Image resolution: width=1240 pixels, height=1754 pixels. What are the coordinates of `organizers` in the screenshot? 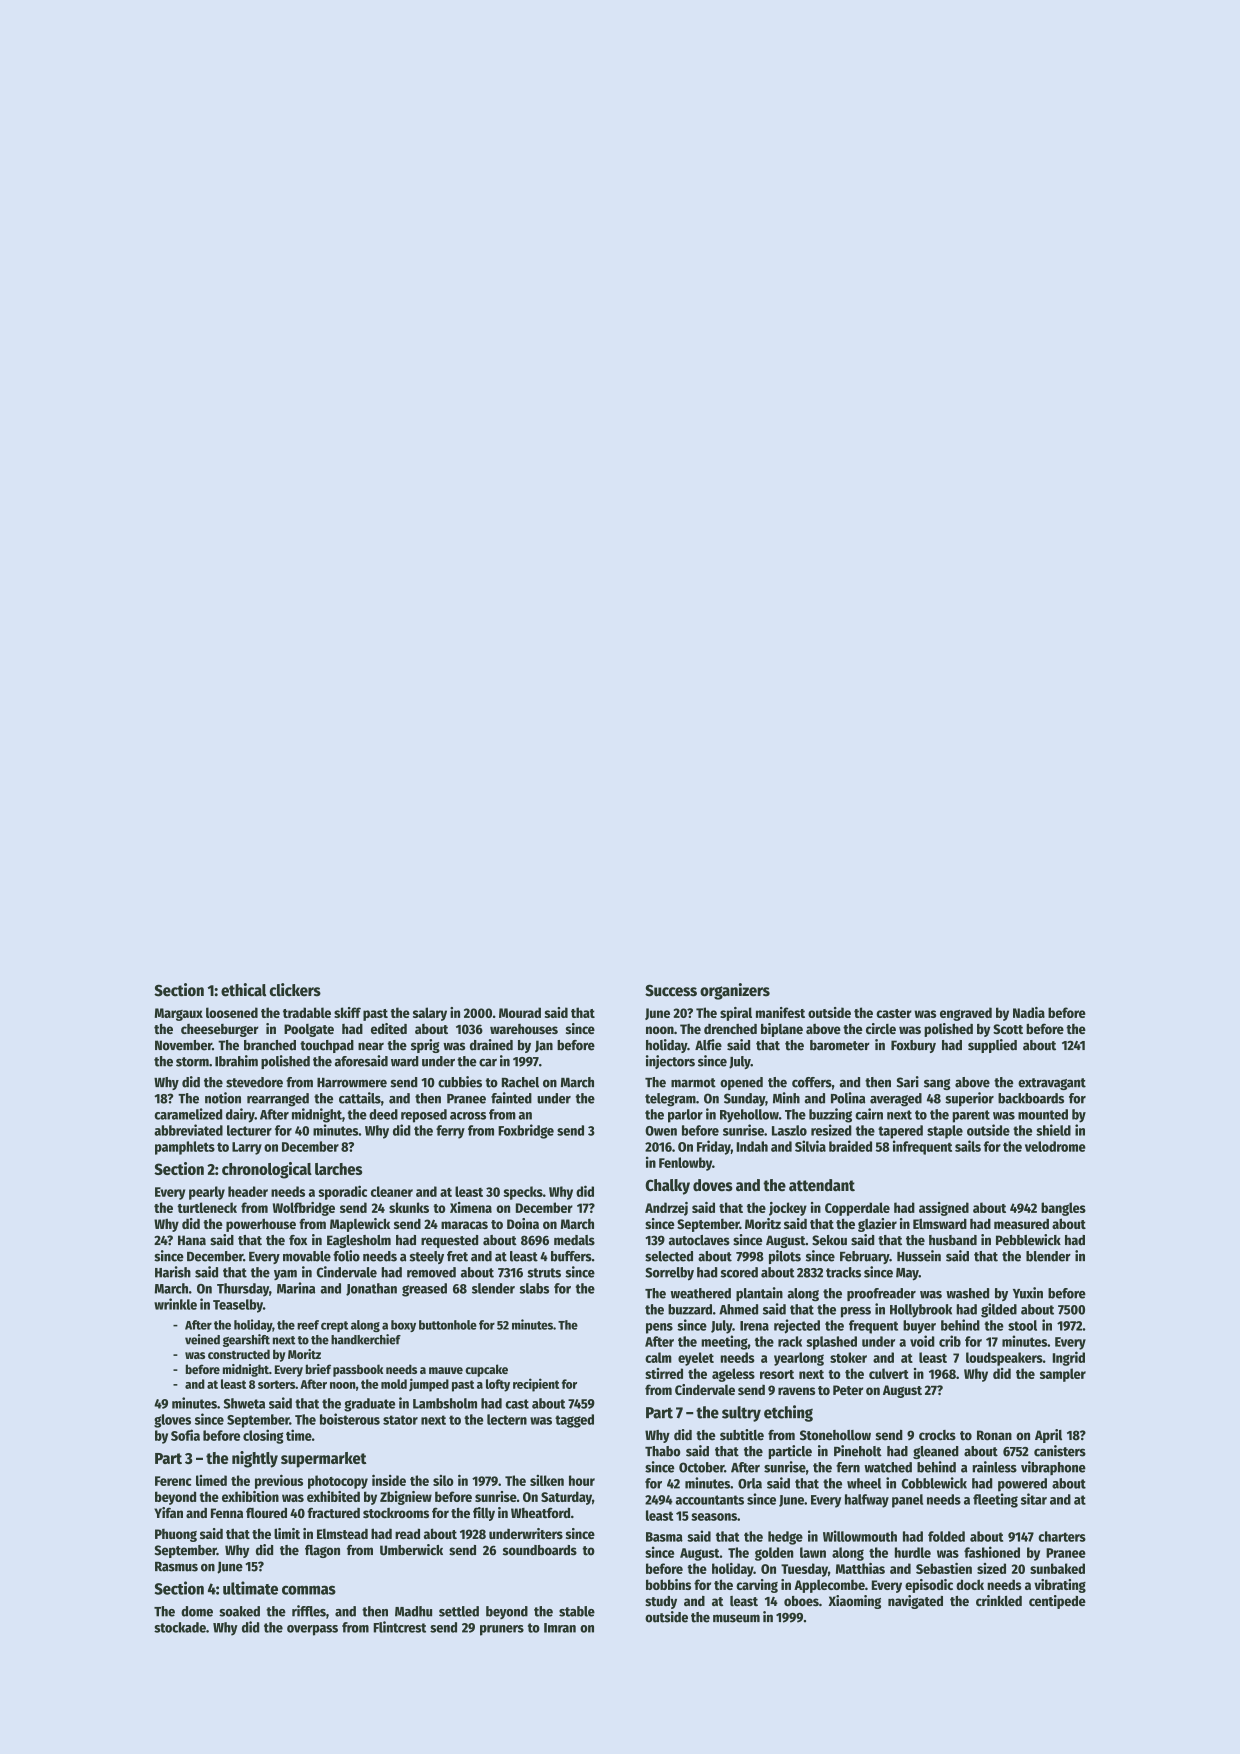 It's located at (735, 991).
